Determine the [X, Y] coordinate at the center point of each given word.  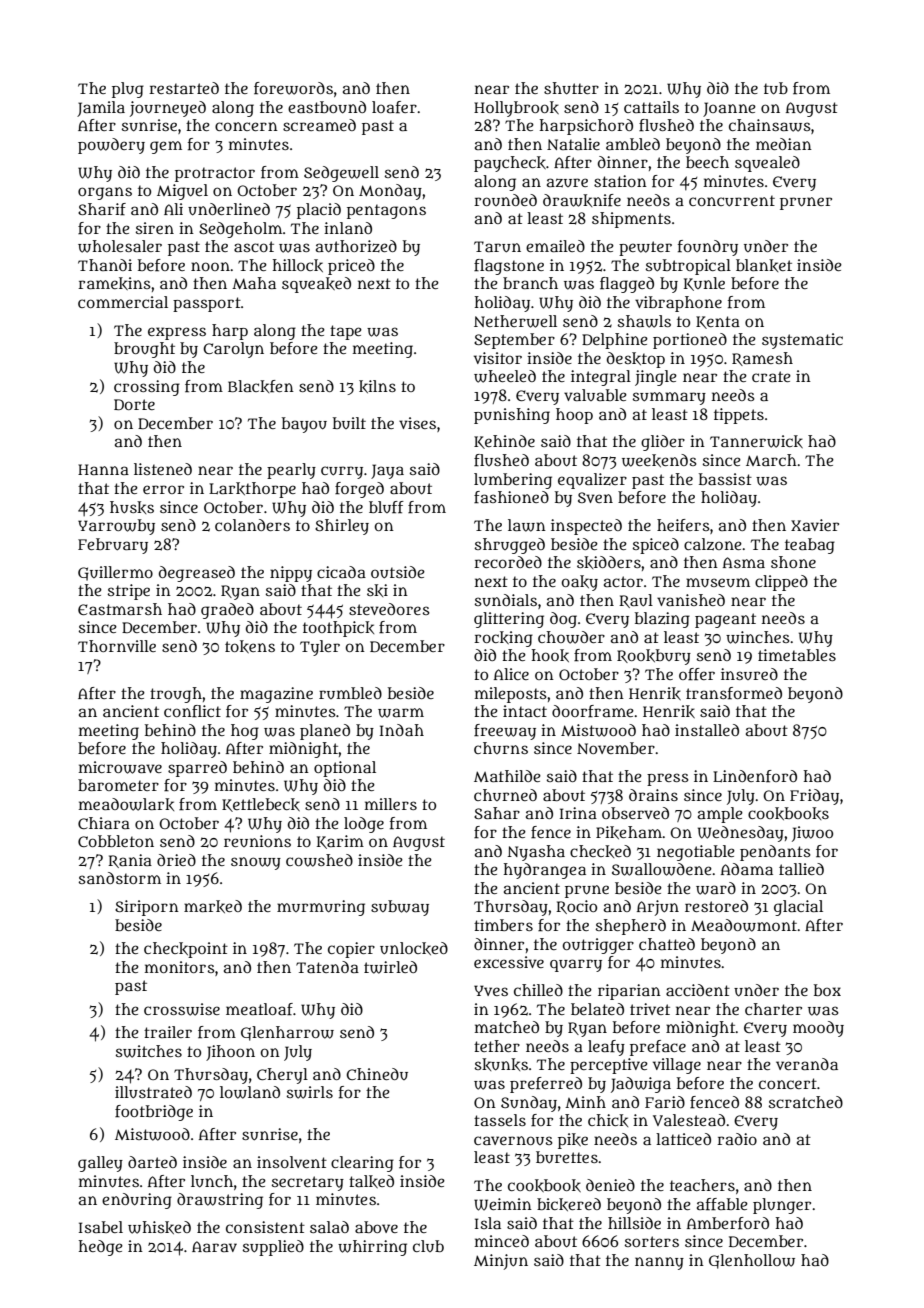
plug [128, 90]
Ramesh [762, 359]
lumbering [513, 481]
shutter [571, 88]
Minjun [501, 1262]
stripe [129, 592]
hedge [101, 1248]
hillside [634, 1223]
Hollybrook [516, 109]
